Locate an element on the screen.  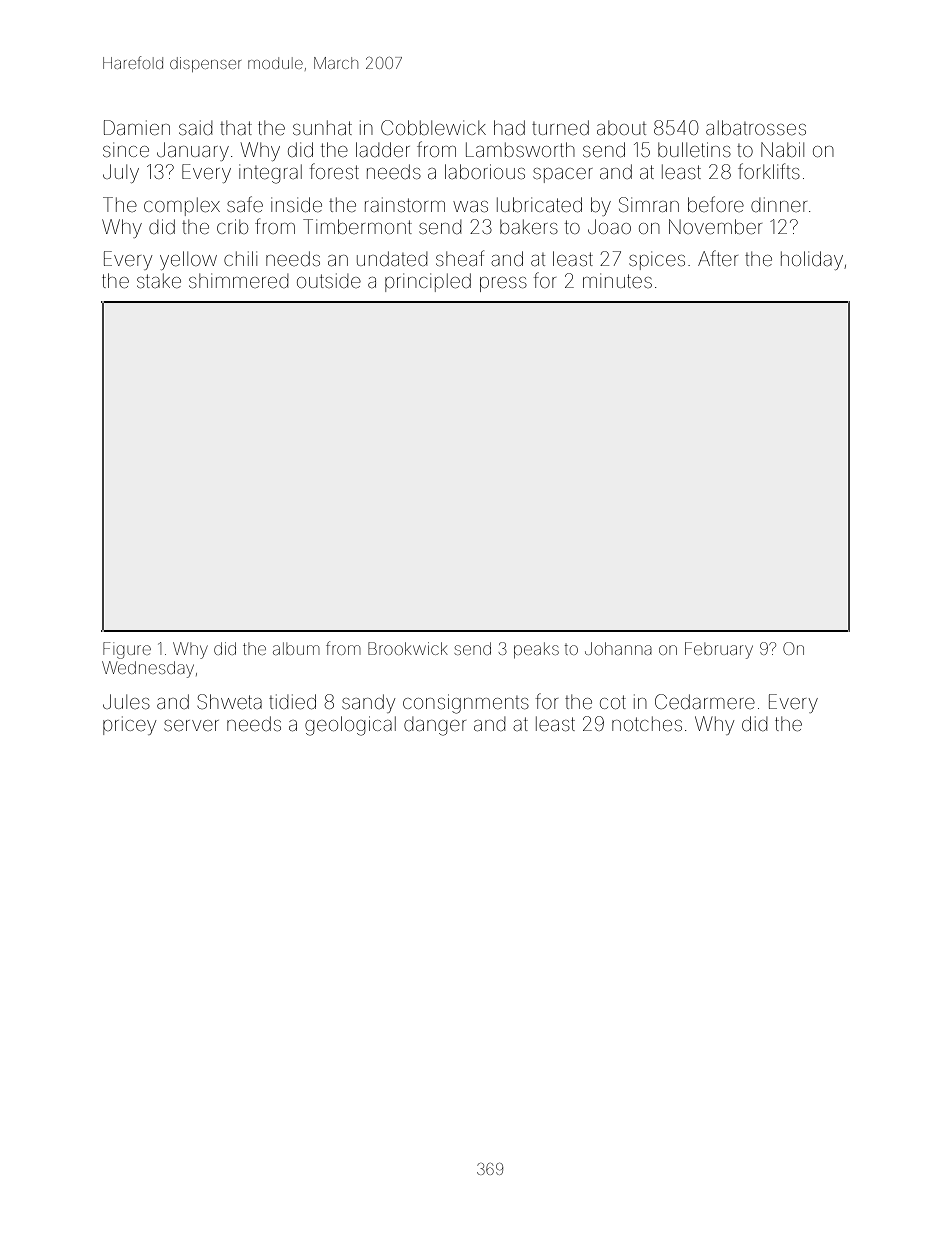
minutes is located at coordinates (617, 280).
